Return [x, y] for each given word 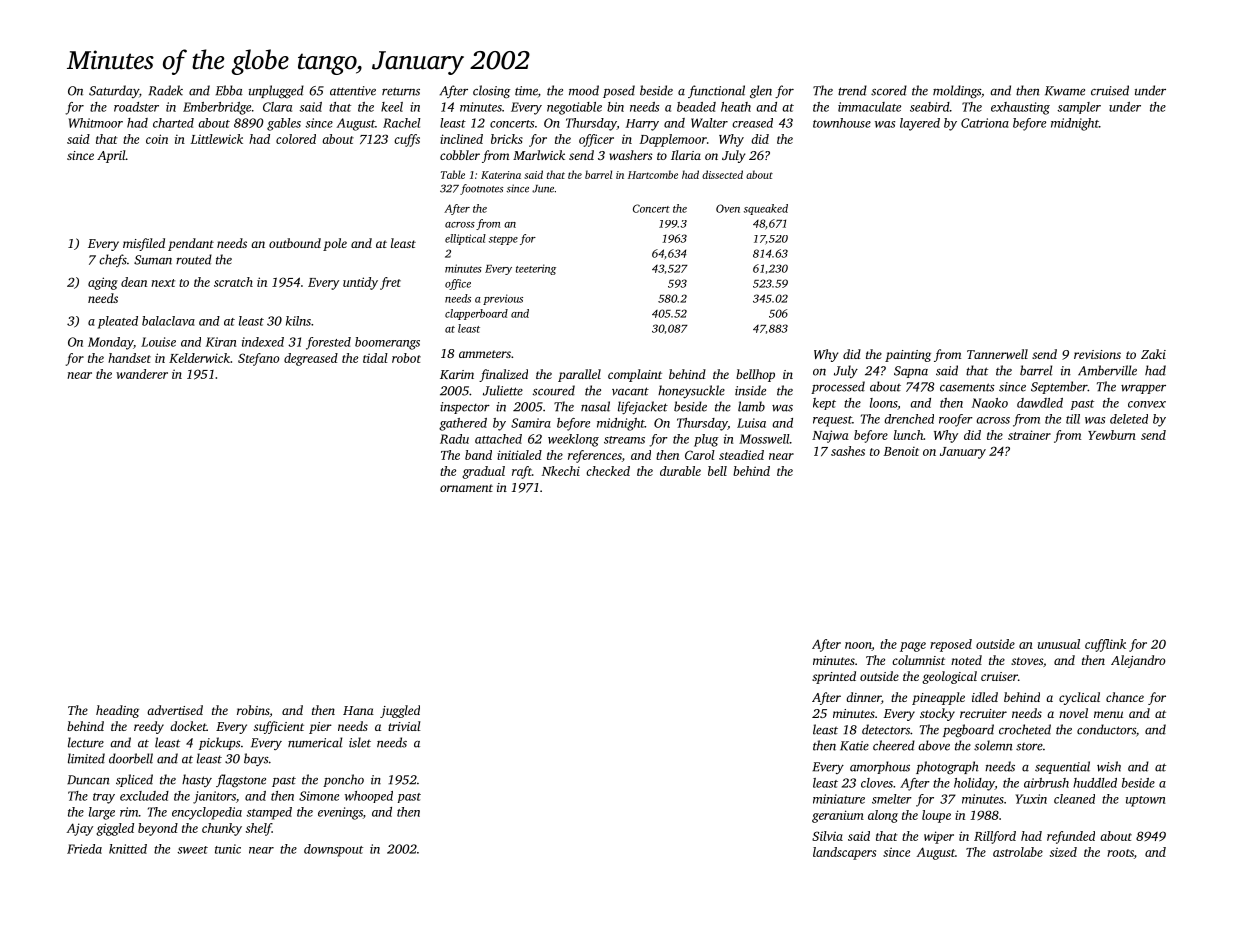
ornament [466, 488]
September [1059, 387]
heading [117, 711]
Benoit [901, 451]
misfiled [144, 244]
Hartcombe [653, 174]
